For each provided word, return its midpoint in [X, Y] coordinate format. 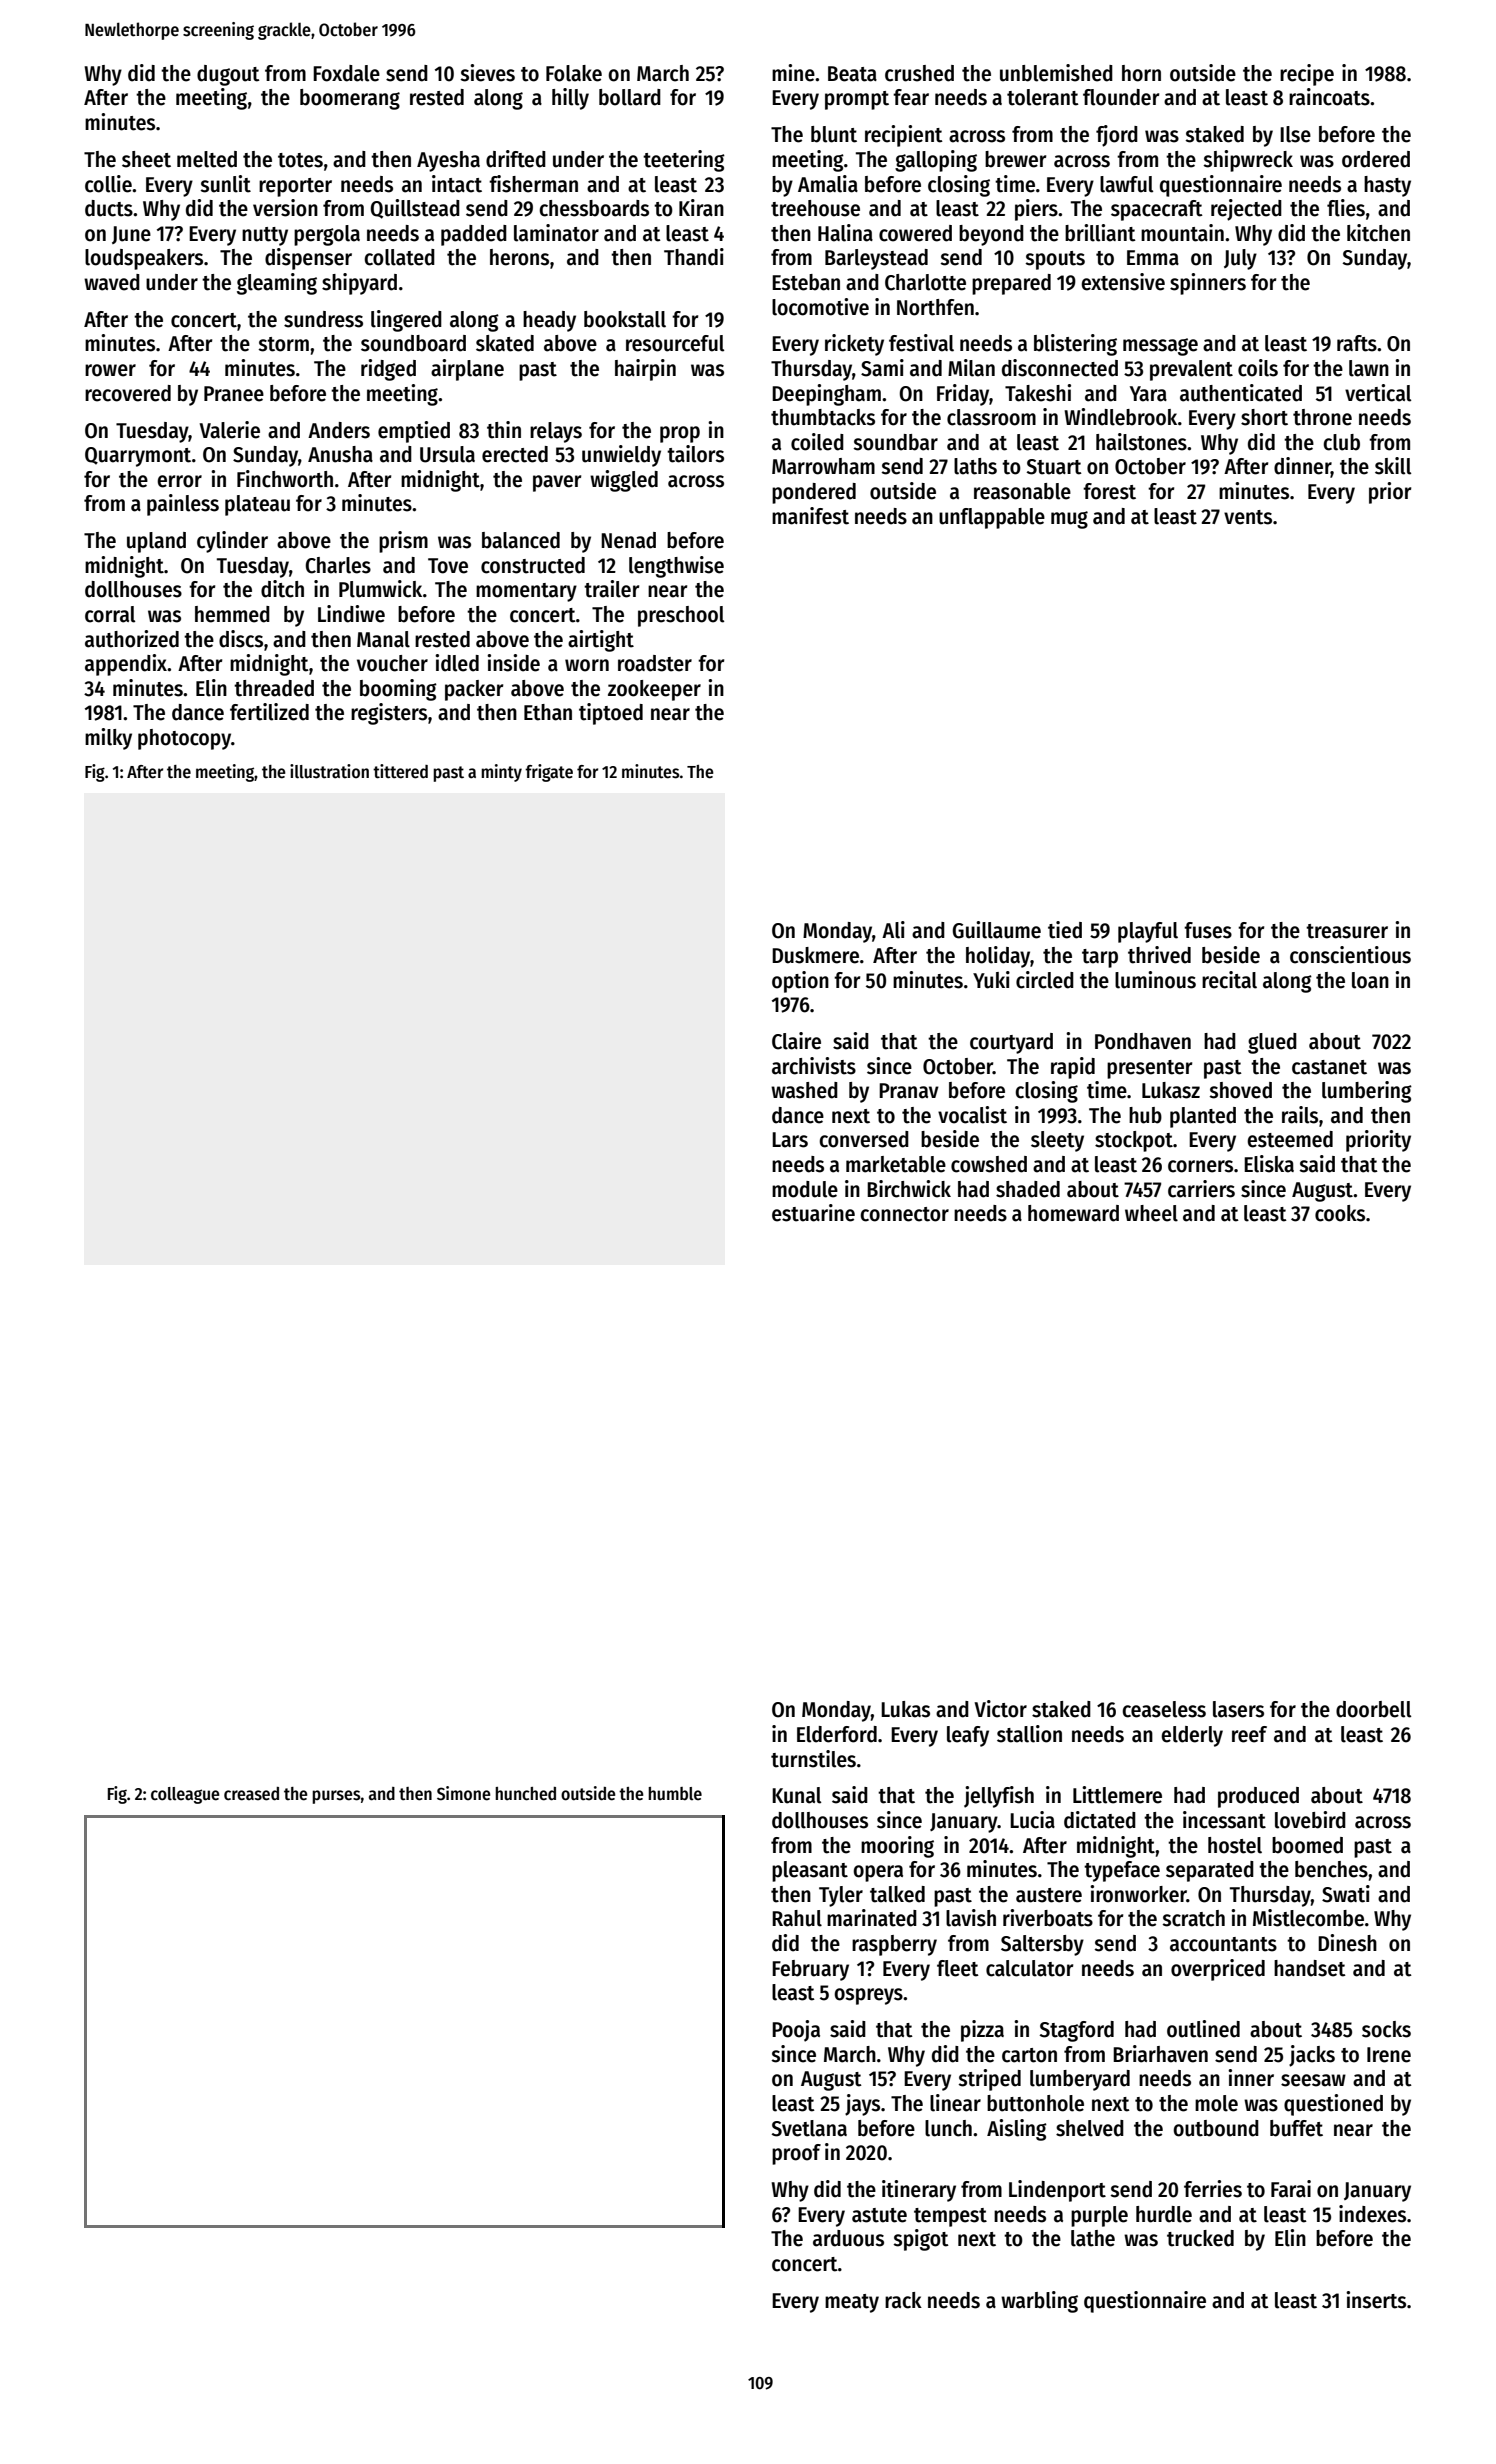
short [1264, 417]
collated [399, 257]
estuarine [813, 1213]
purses [336, 1797]
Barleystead [876, 259]
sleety [1057, 1141]
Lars [790, 1140]
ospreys [868, 1996]
